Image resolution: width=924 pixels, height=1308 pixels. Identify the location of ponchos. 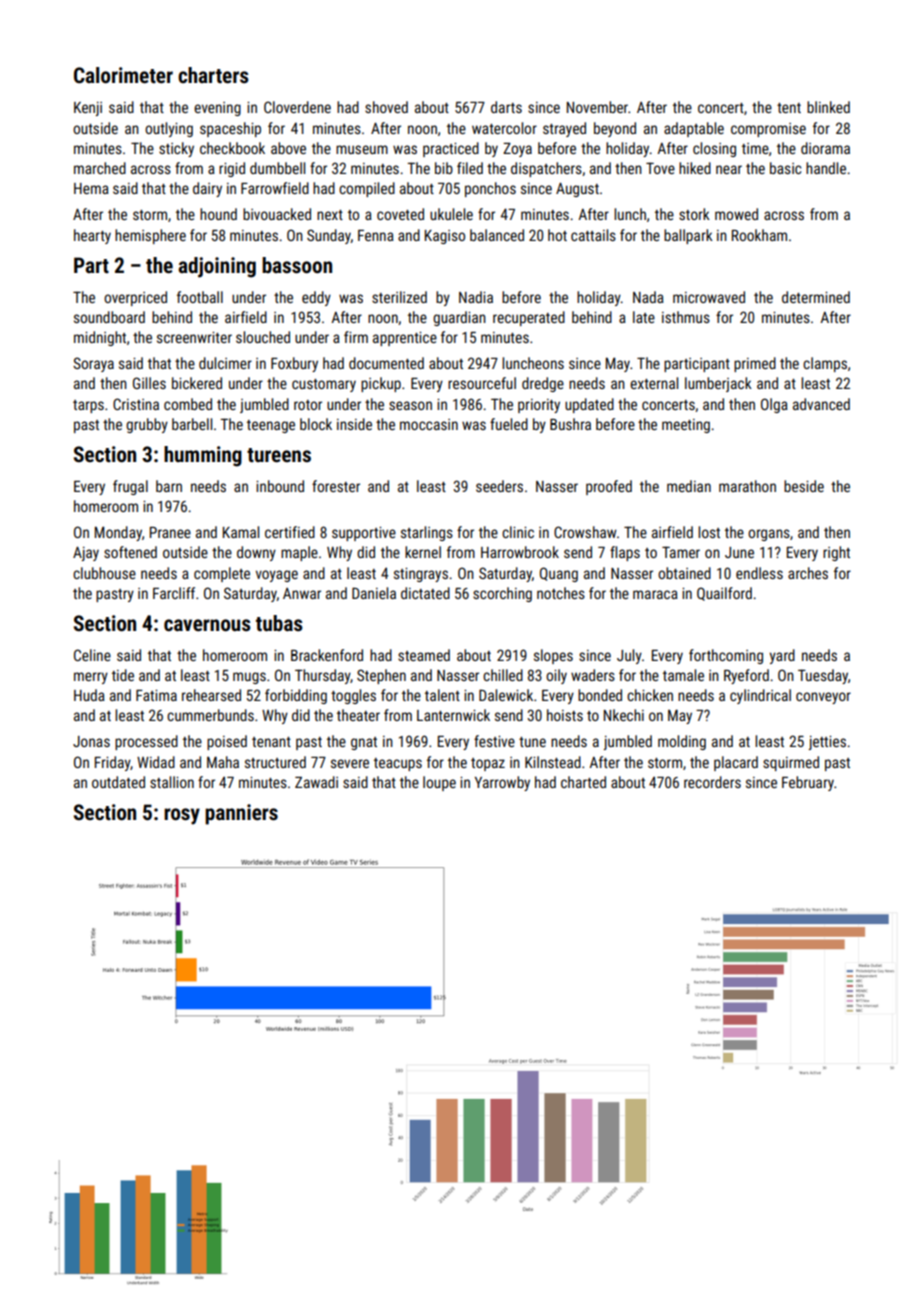
(490, 189).
